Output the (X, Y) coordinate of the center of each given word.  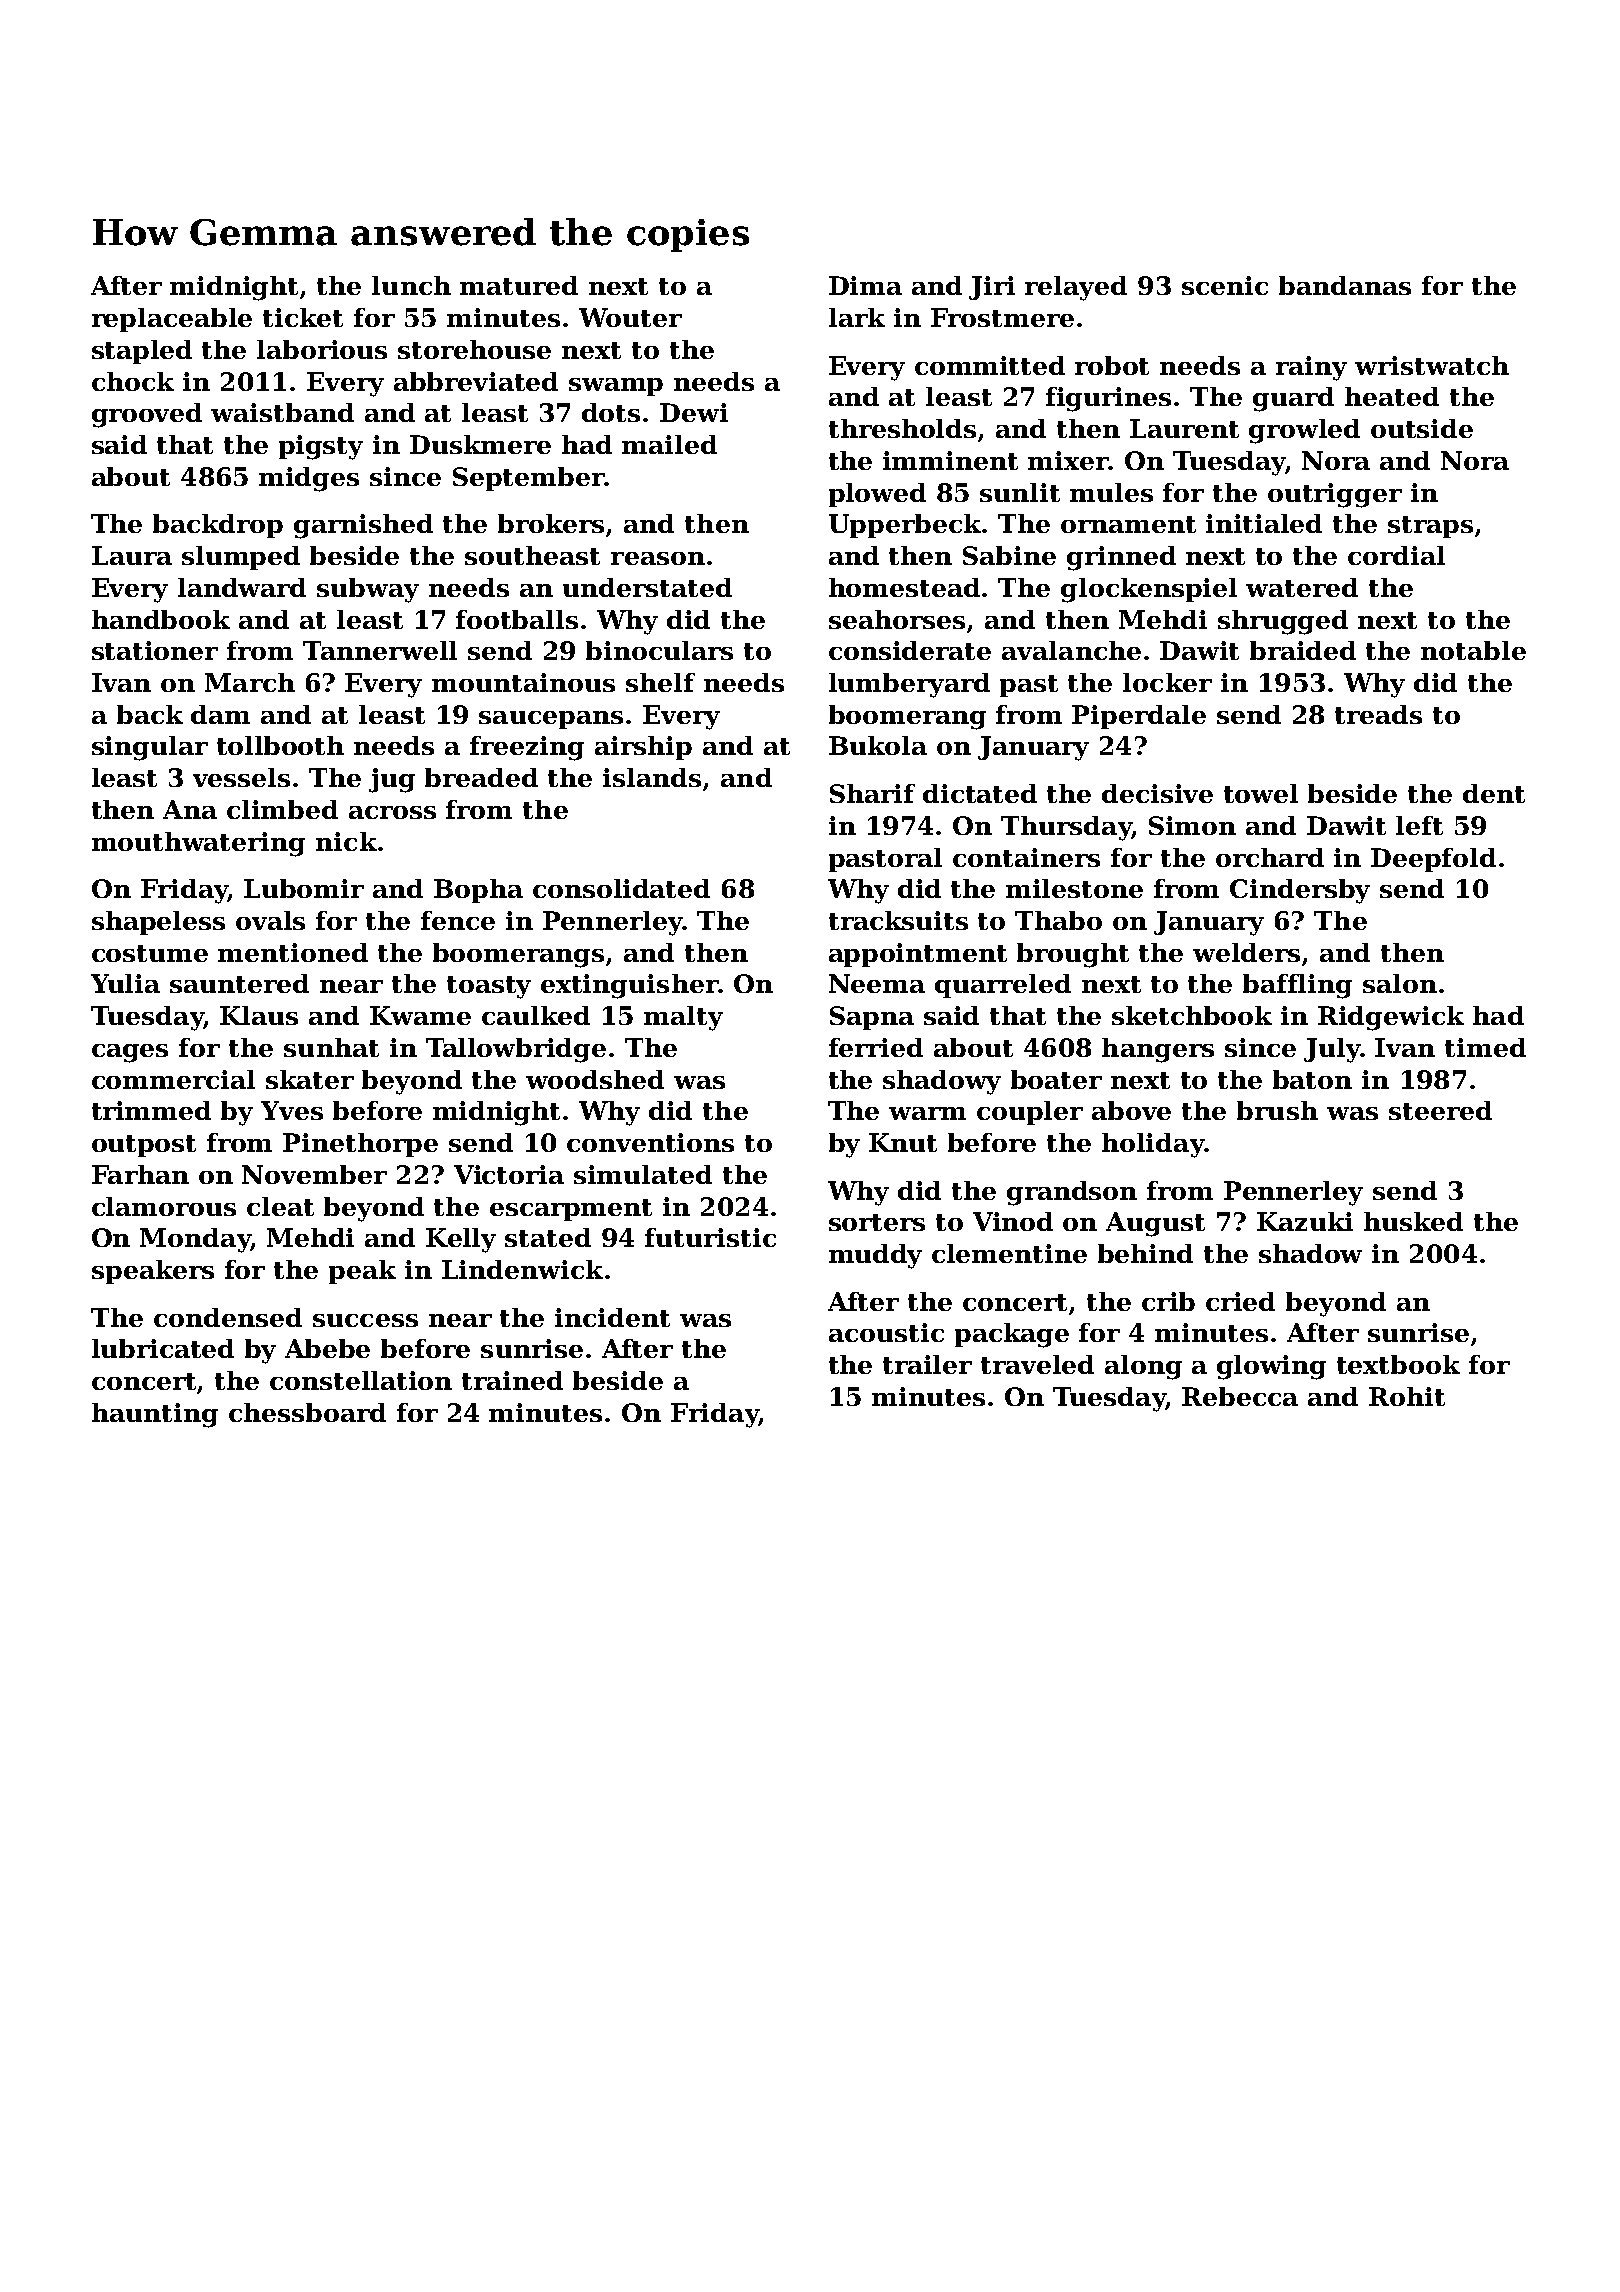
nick (346, 841)
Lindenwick (522, 1269)
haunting (155, 1415)
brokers (551, 523)
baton (1312, 1079)
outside (1422, 428)
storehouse (474, 349)
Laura (132, 555)
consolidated (621, 888)
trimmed (151, 1110)
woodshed (595, 1079)
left (1419, 825)
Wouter (630, 317)
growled (1304, 431)
